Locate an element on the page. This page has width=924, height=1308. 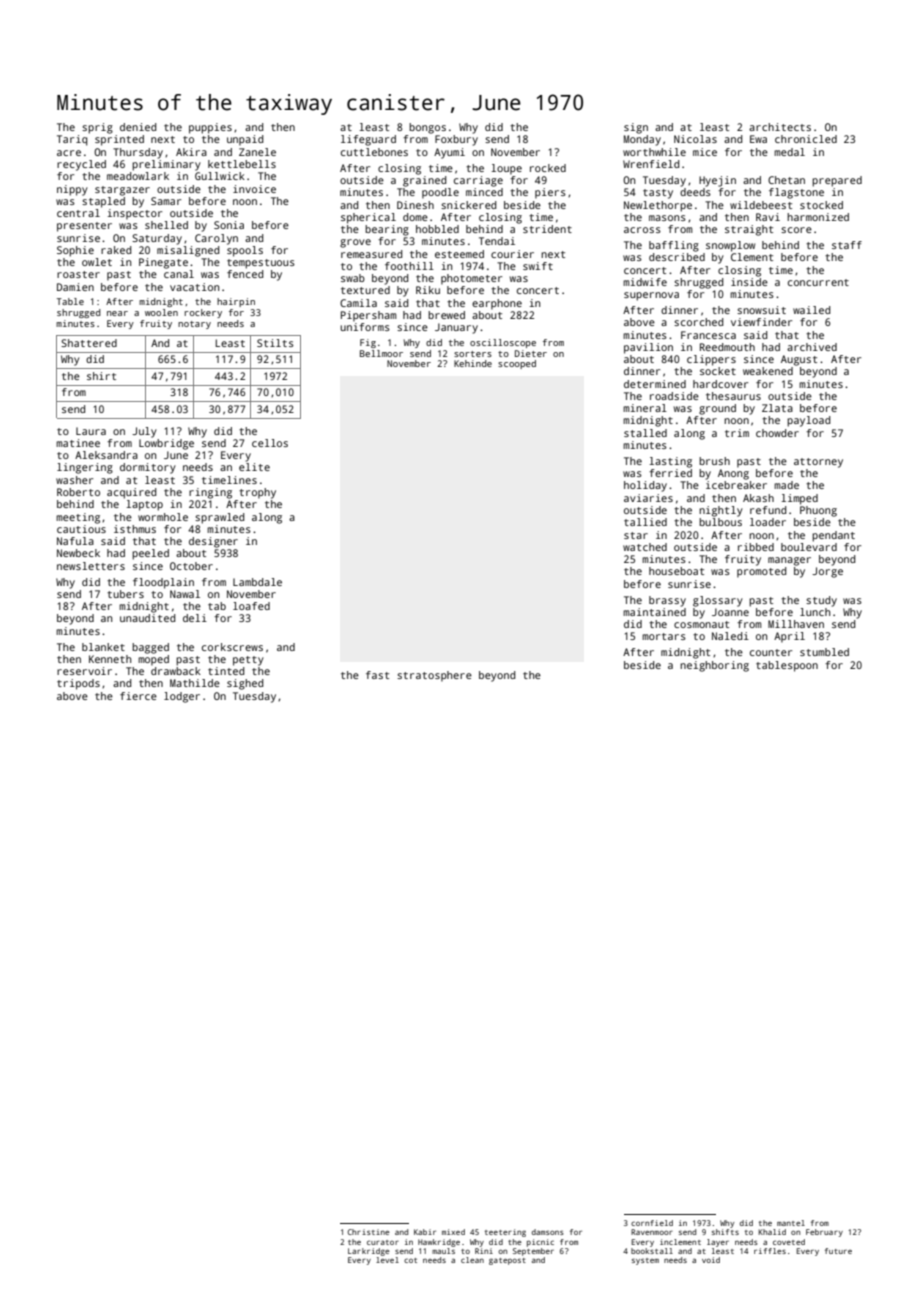
wormhole is located at coordinates (163, 517).
